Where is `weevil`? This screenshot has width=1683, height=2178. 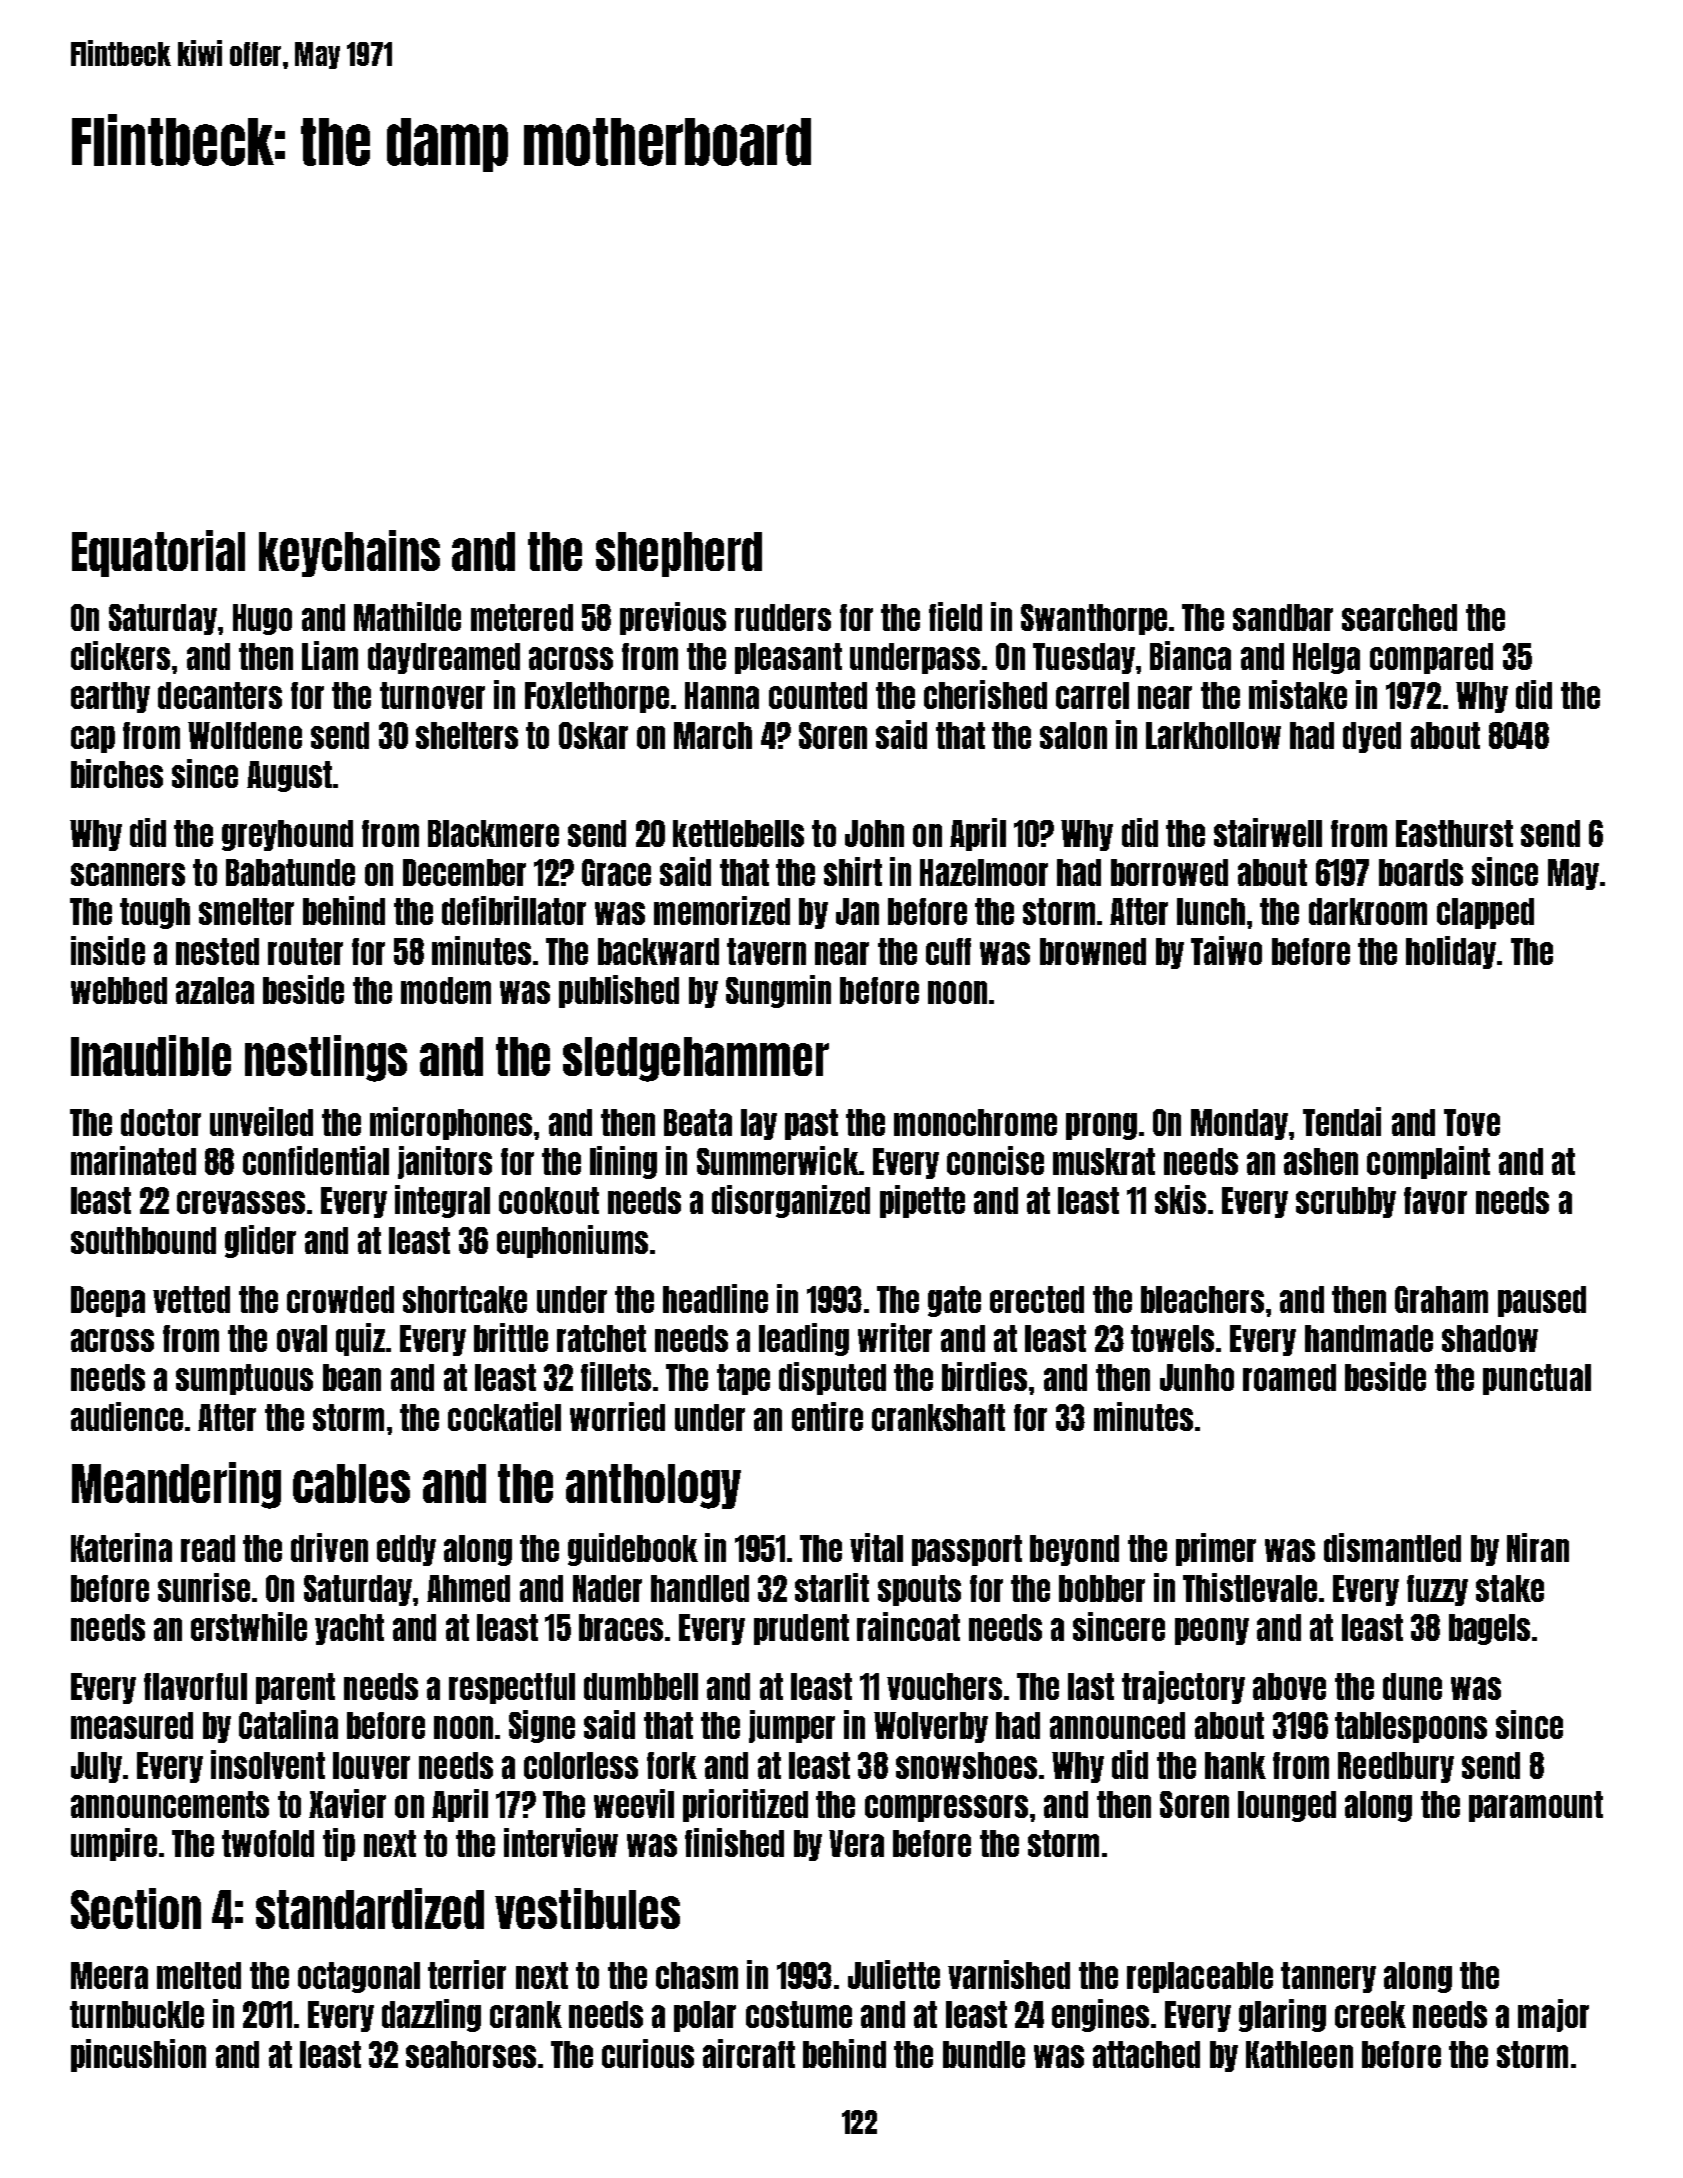 weevil is located at coordinates (634, 1803).
